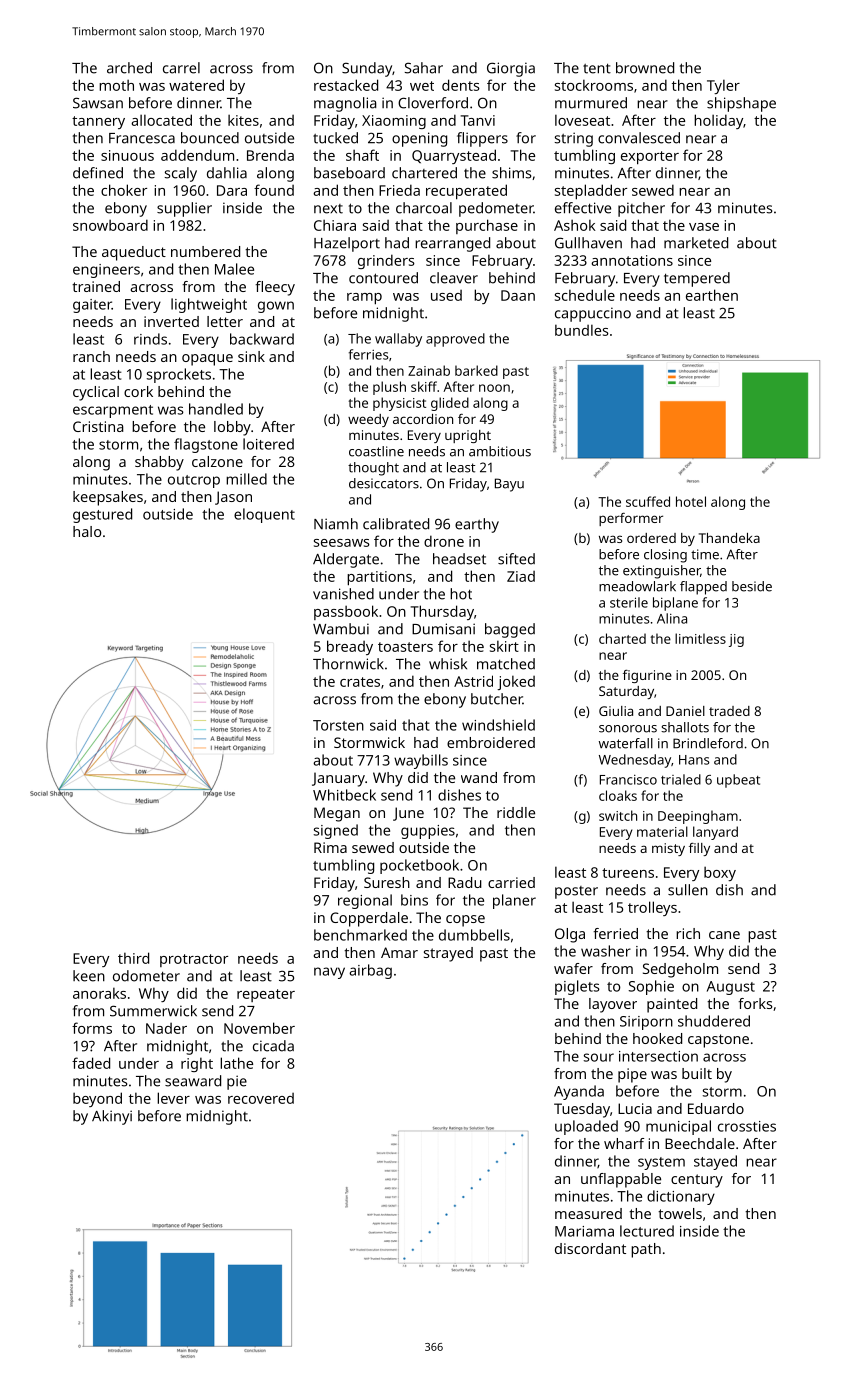 The width and height of the screenshot is (849, 1400). What do you see at coordinates (194, 960) in the screenshot?
I see `protractor` at bounding box center [194, 960].
